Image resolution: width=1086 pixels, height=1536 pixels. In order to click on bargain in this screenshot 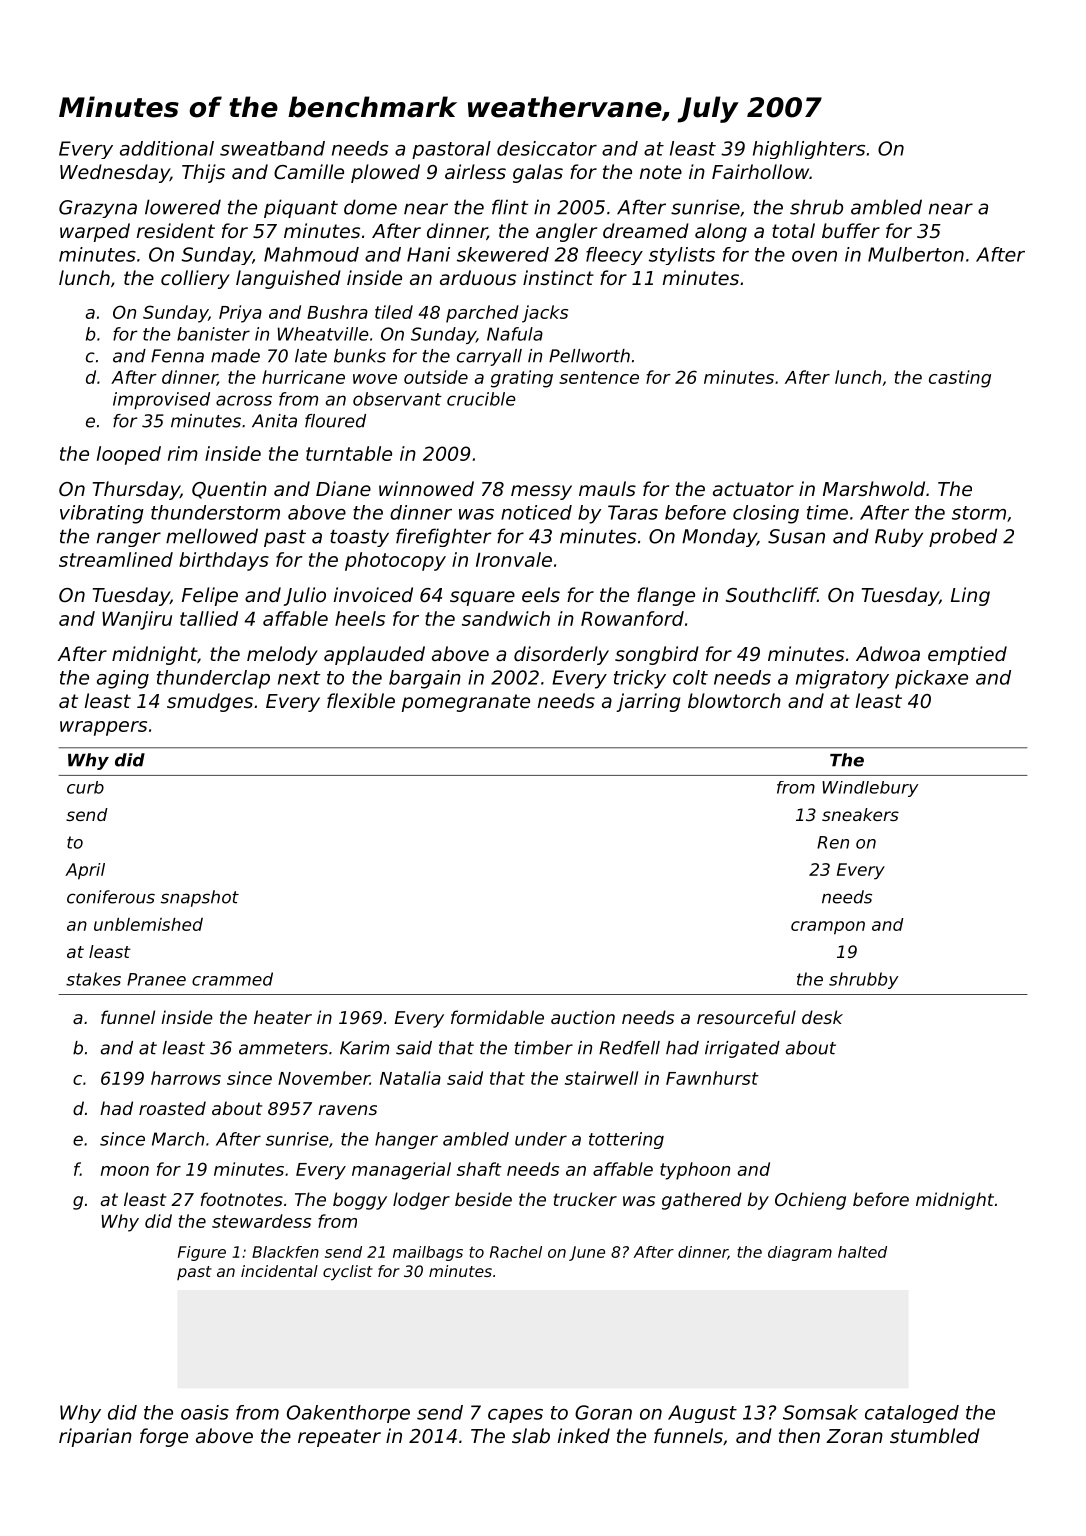, I will do `click(425, 679)`.
